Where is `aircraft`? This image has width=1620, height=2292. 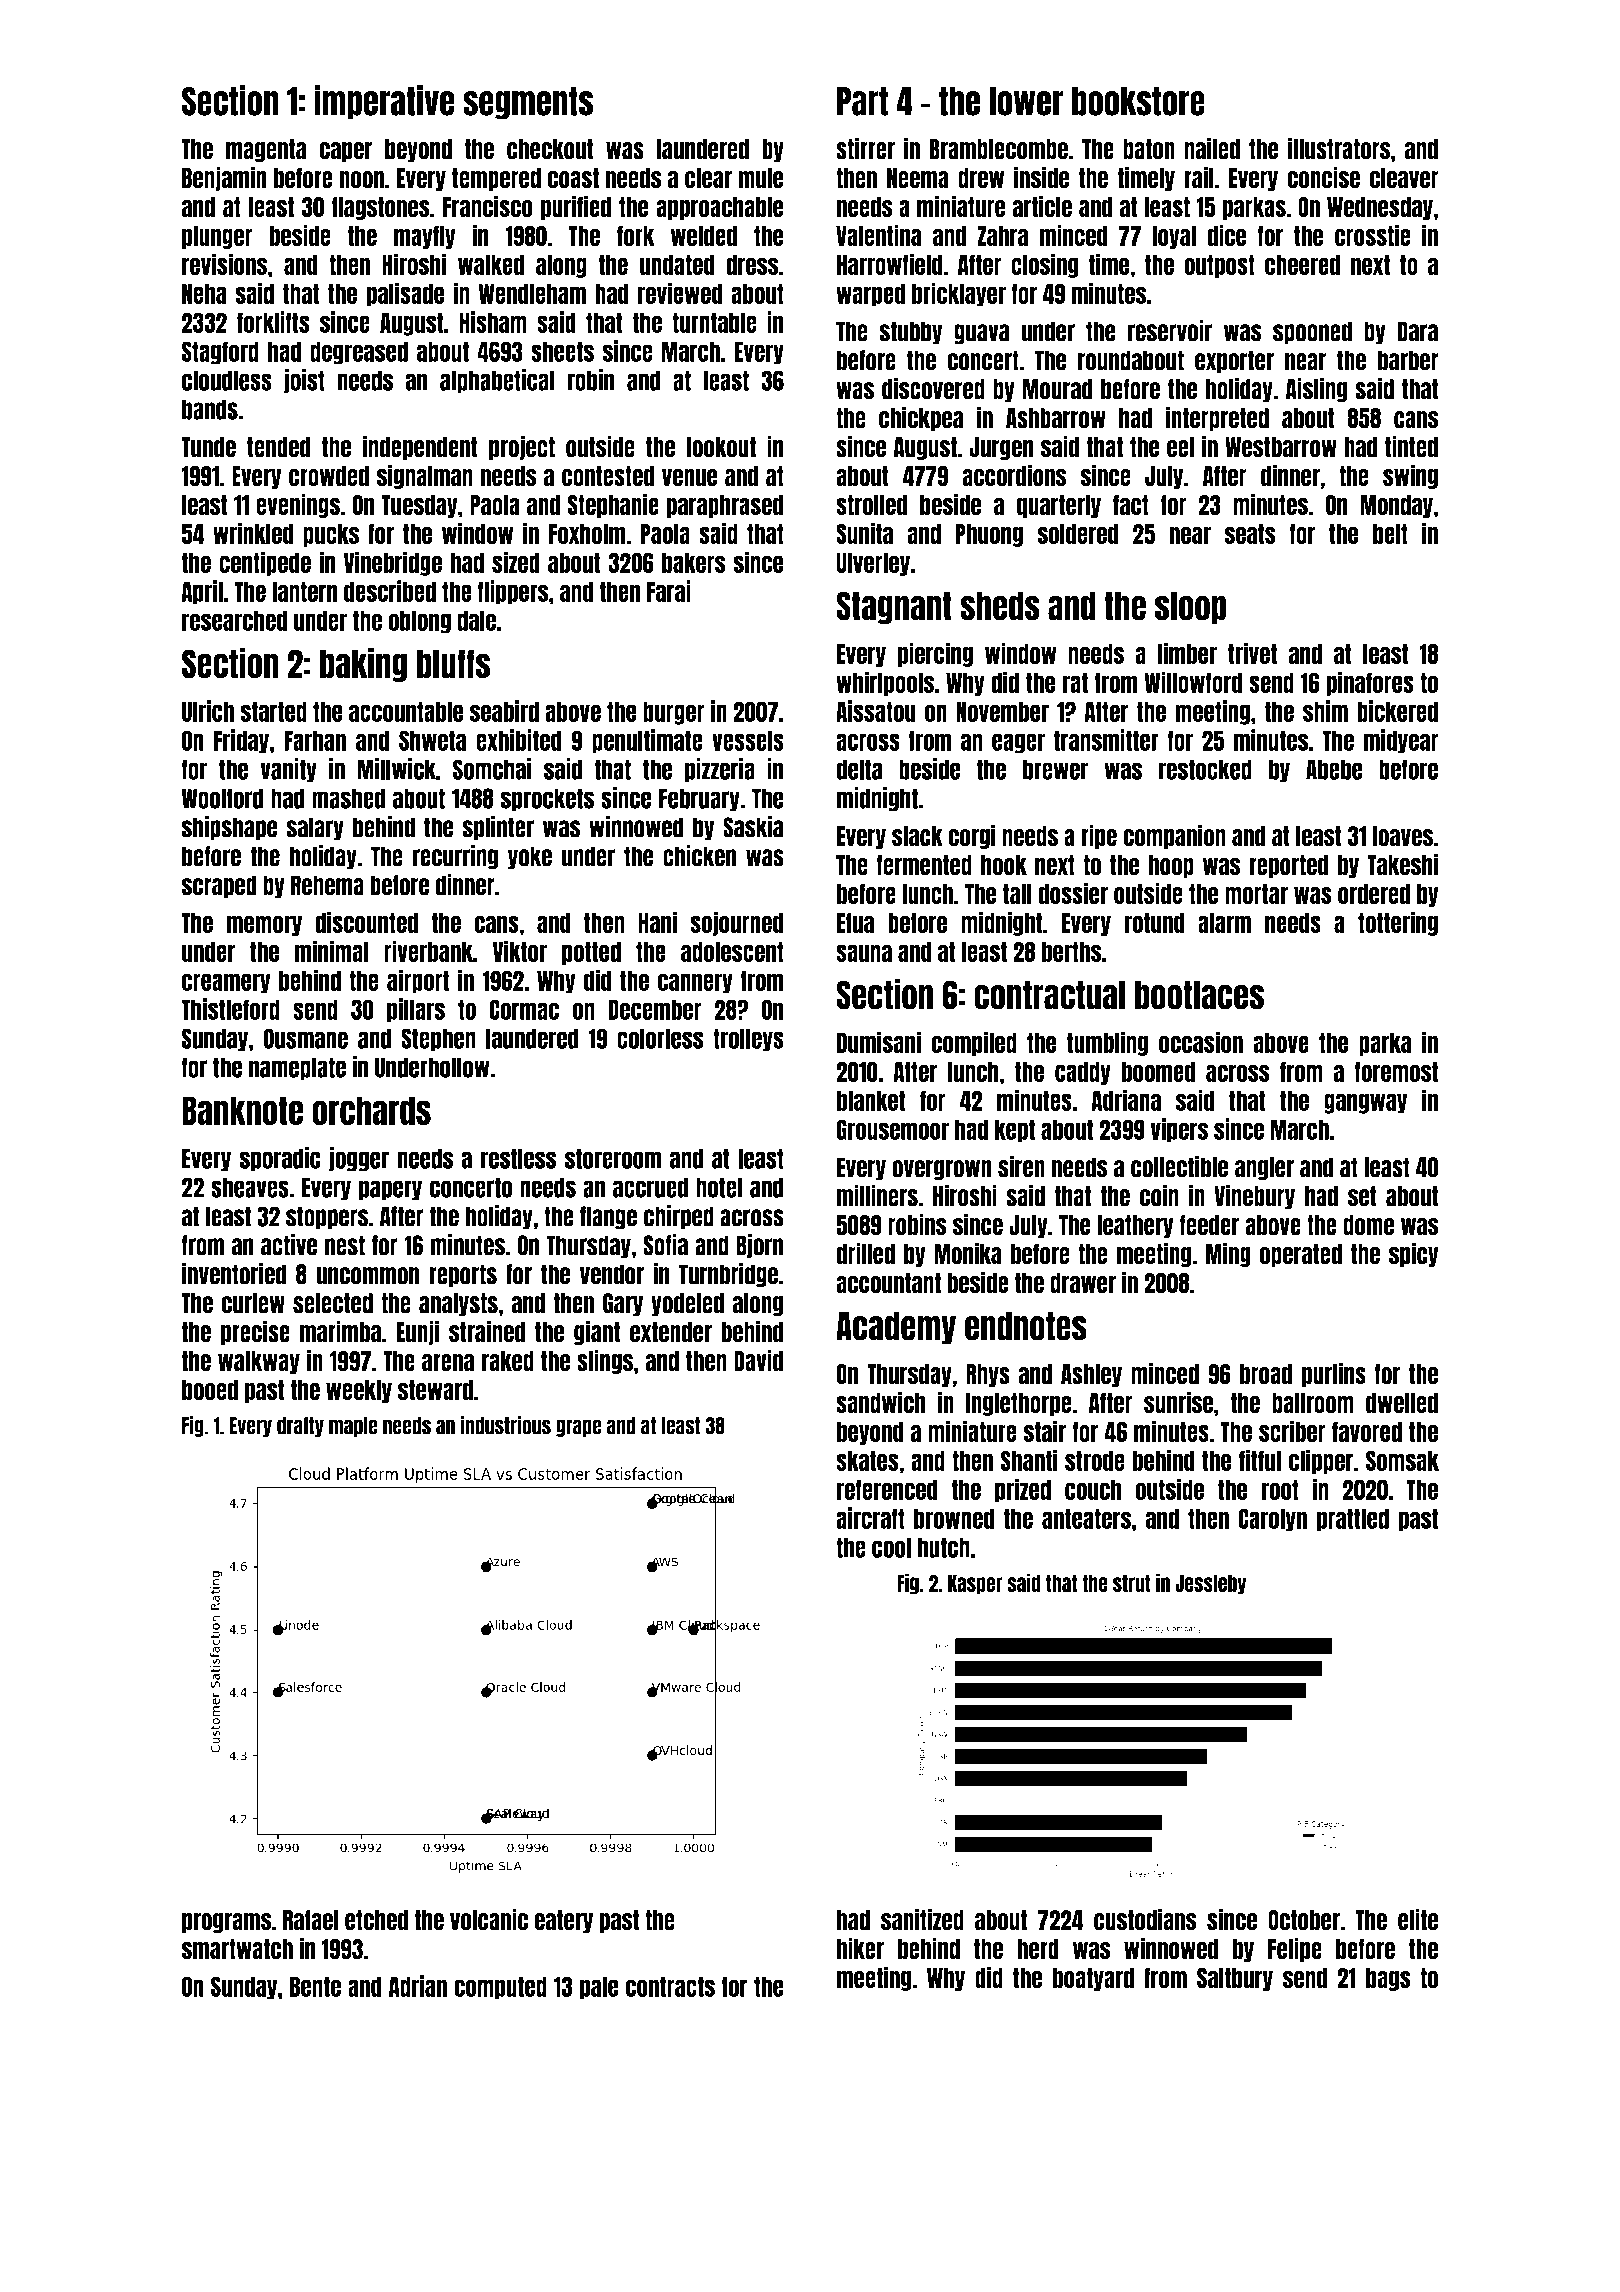
aircraft is located at coordinates (870, 1518).
